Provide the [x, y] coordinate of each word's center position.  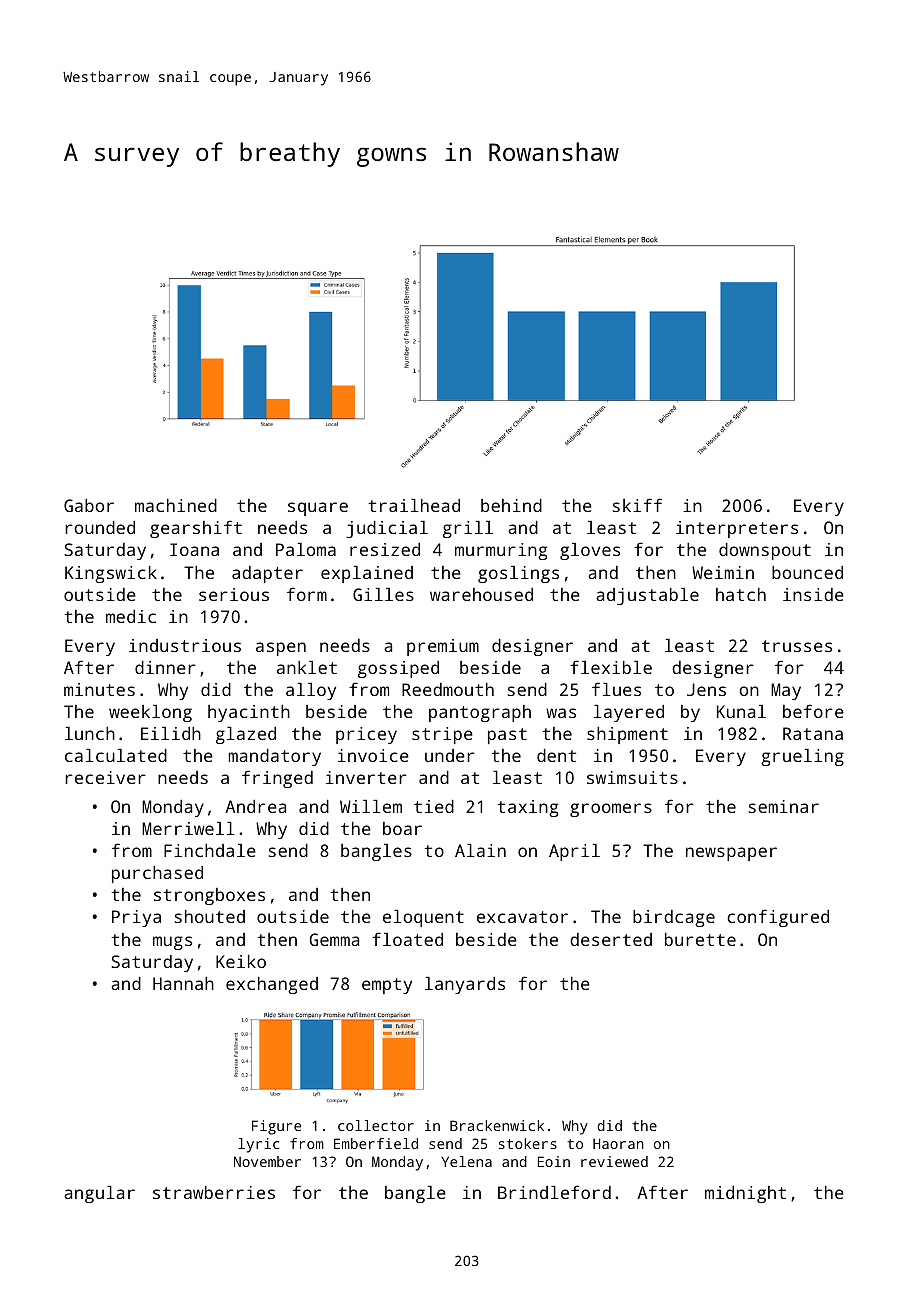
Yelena [466, 1161]
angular [99, 1194]
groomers [611, 810]
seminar [784, 806]
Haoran [618, 1143]
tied [434, 806]
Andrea [255, 806]
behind [511, 505]
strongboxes [209, 896]
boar [402, 828]
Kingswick [111, 574]
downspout [765, 551]
